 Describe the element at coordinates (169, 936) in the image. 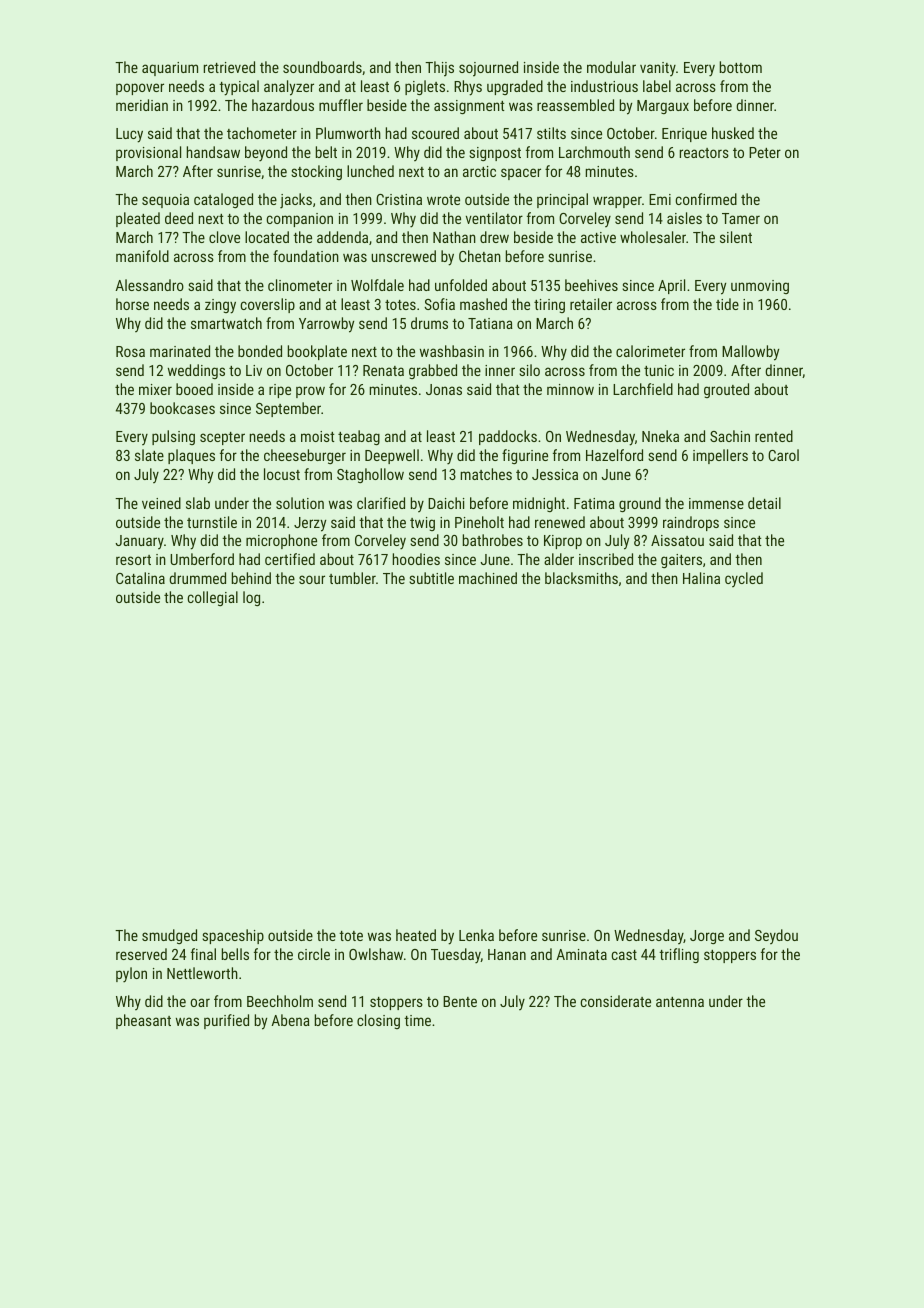

I see `smudged` at that location.
